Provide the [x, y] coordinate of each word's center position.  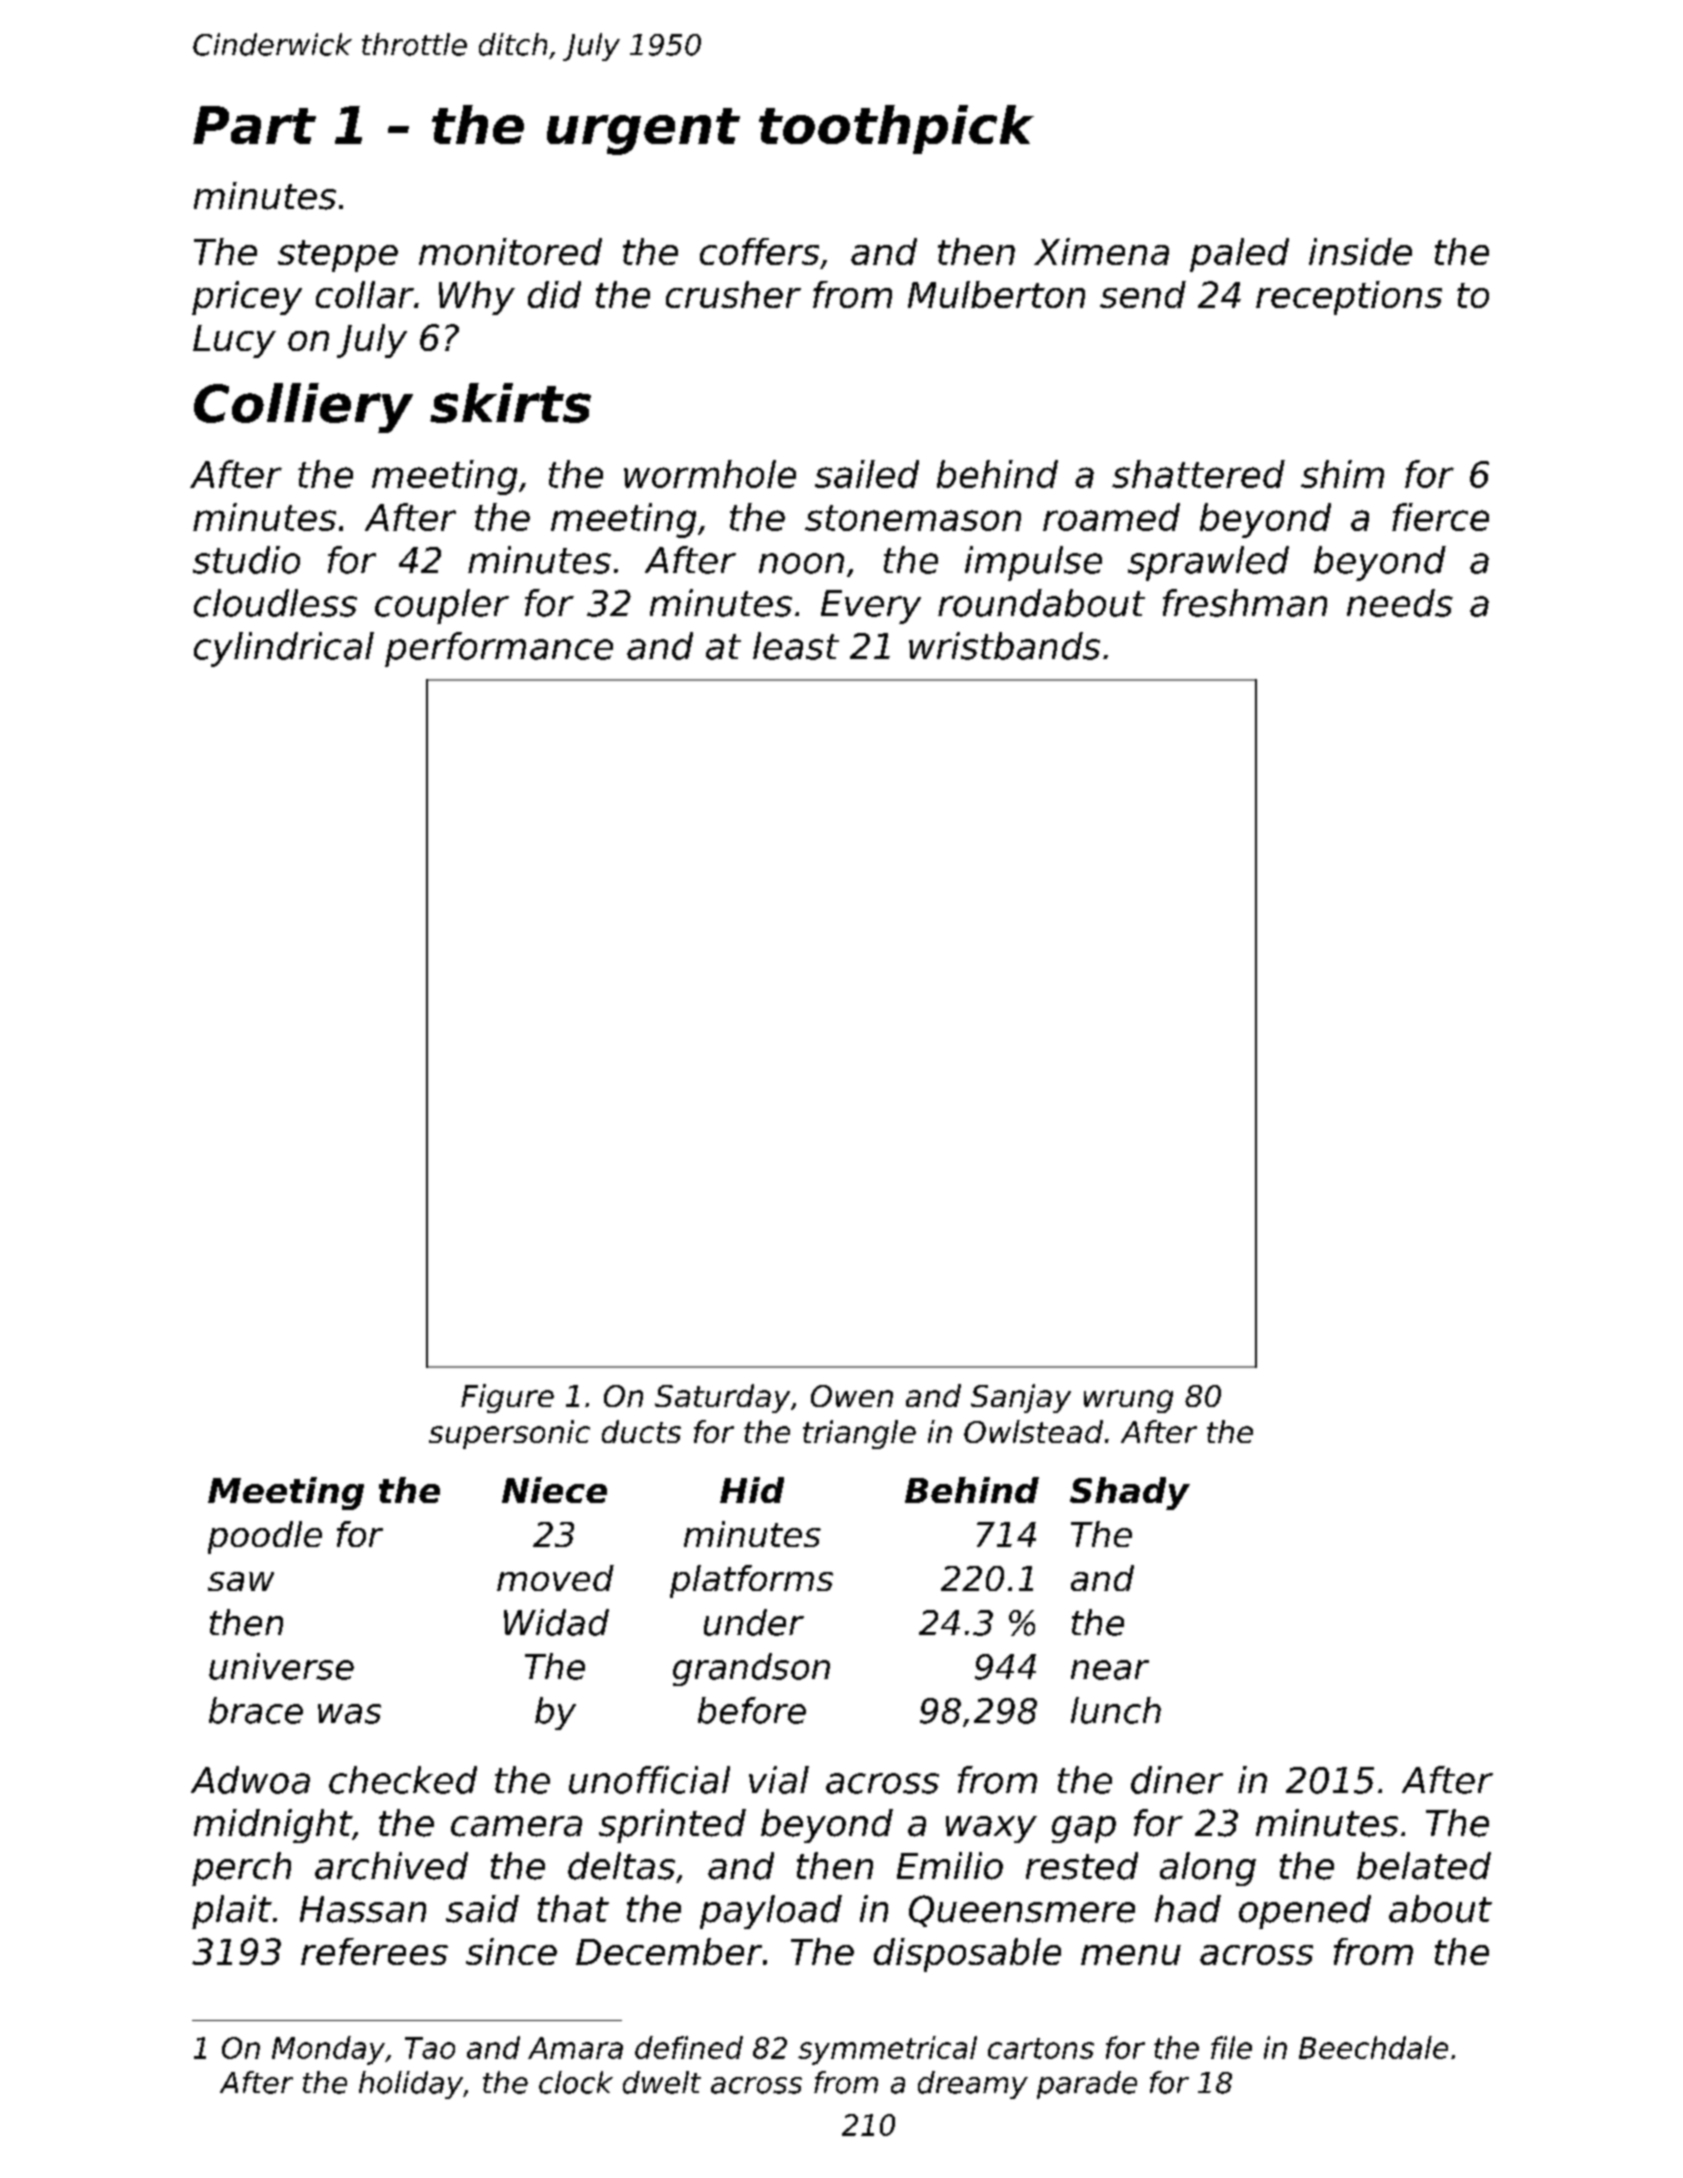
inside [1360, 251]
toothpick [896, 129]
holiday [411, 2085]
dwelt [662, 2082]
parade [1087, 2085]
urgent [643, 131]
